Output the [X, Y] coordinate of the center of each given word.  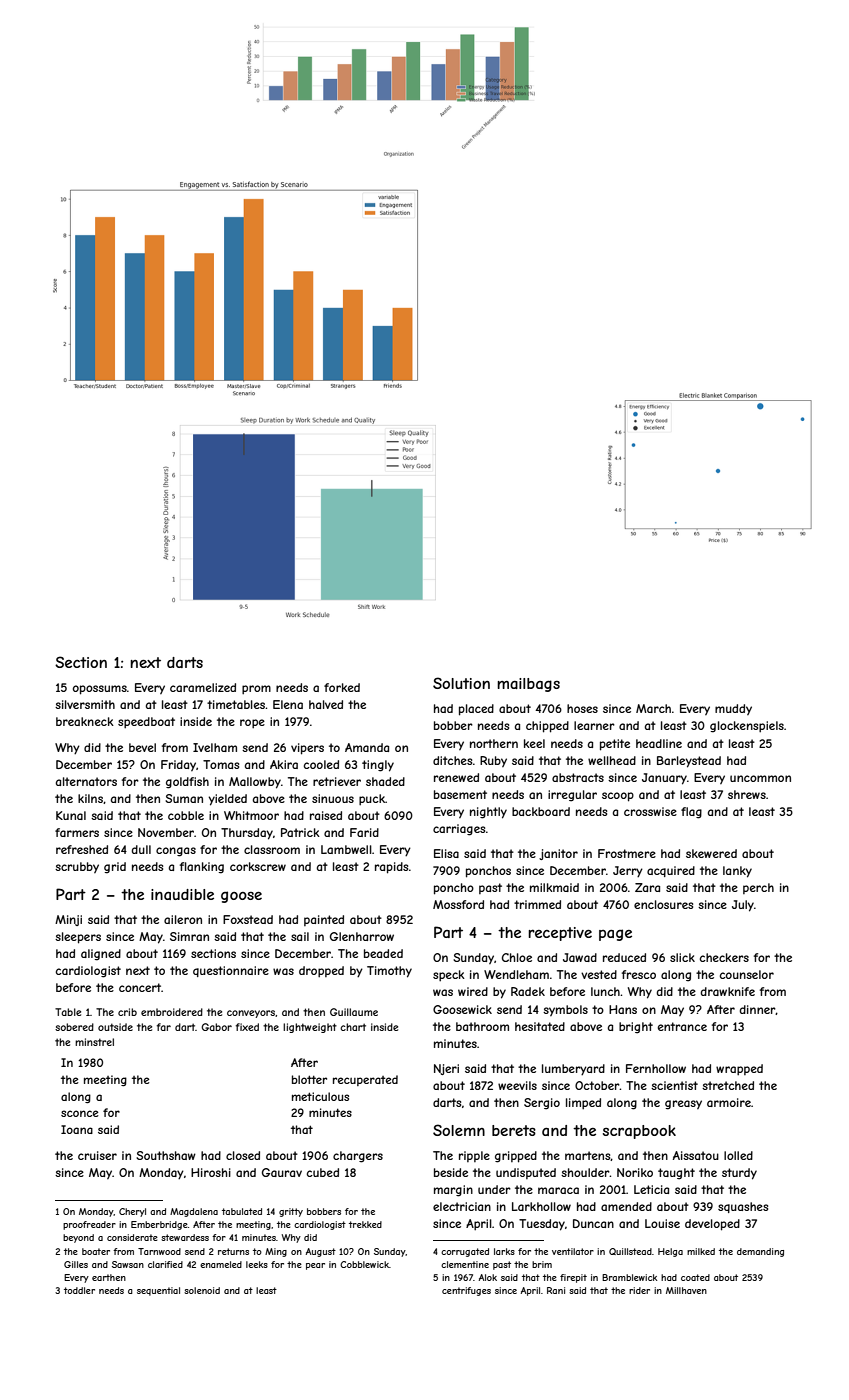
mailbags [528, 685]
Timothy [389, 972]
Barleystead [689, 762]
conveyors [251, 1014]
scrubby [77, 867]
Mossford [458, 904]
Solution [461, 683]
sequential [158, 1291]
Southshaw [166, 1155]
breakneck [85, 721]
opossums [100, 690]
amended [626, 1206]
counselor [747, 974]
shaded [385, 781]
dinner [758, 1010]
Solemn [459, 1130]
